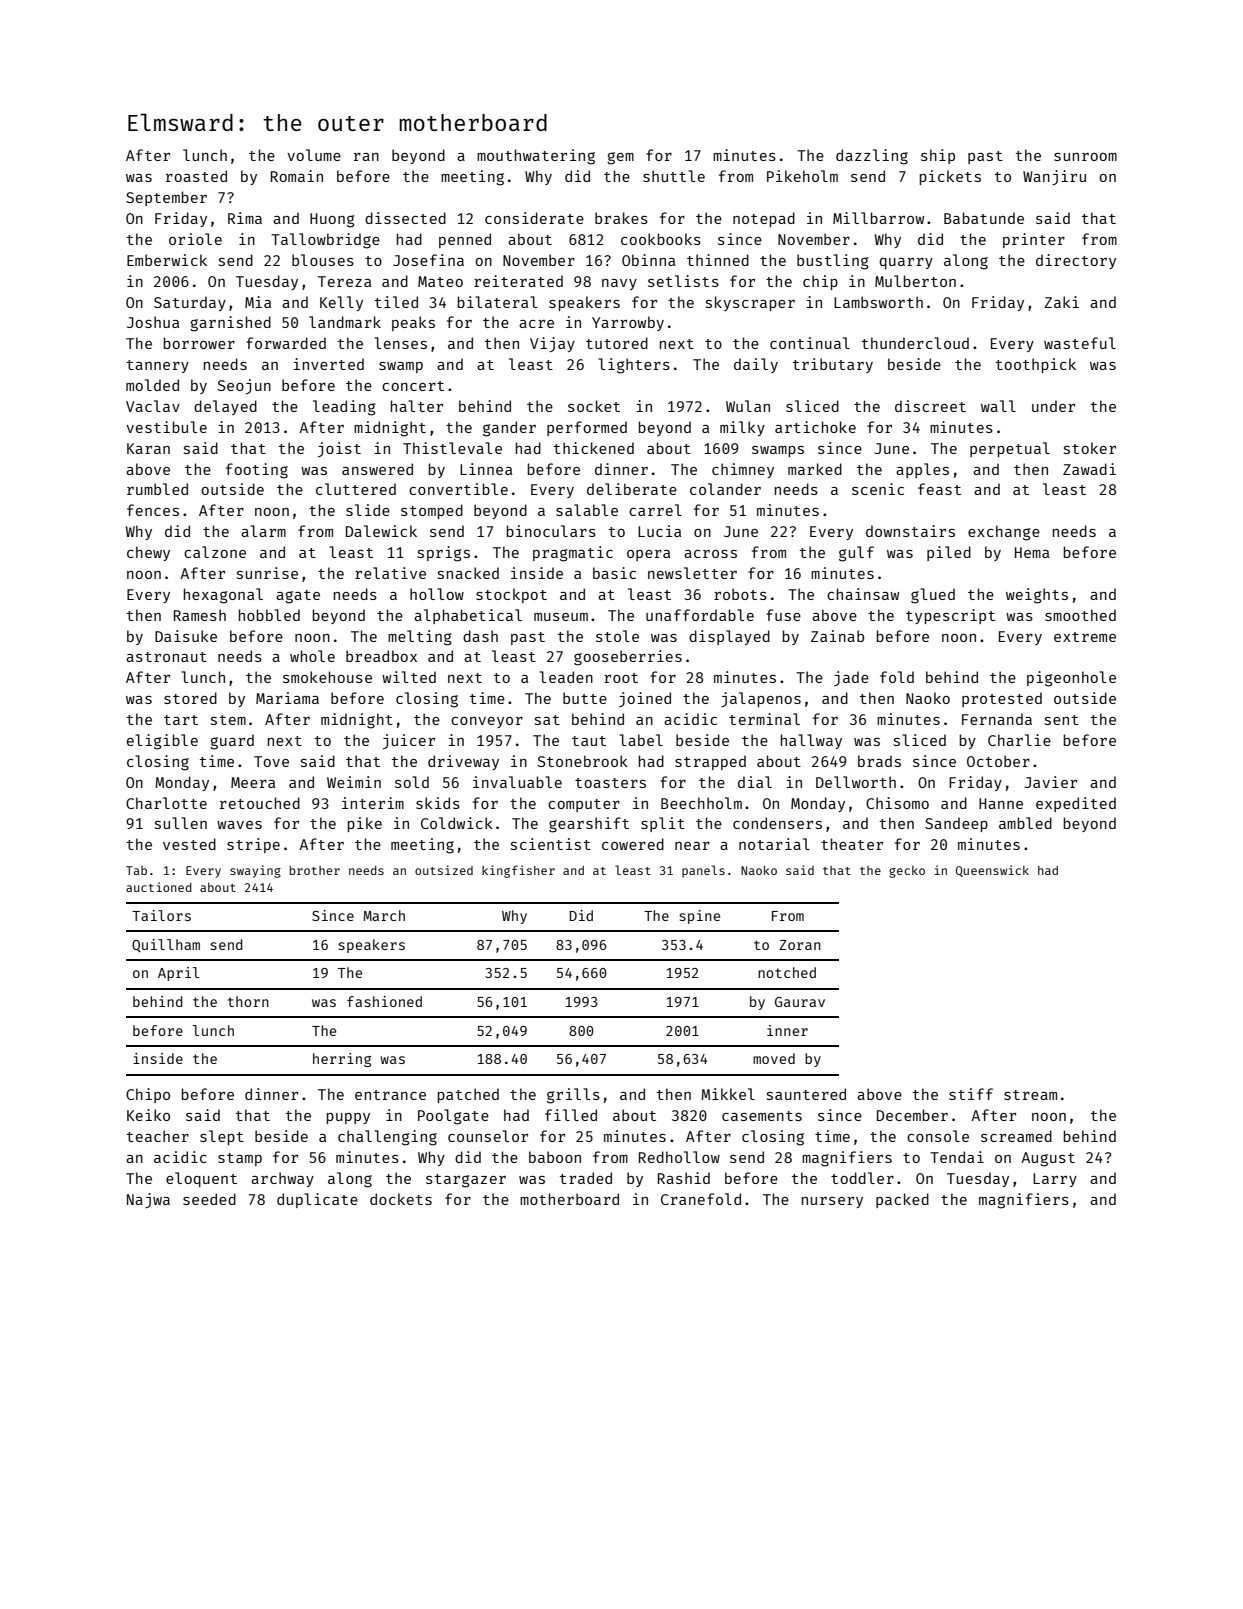  I want to click on stargazer, so click(466, 1181).
